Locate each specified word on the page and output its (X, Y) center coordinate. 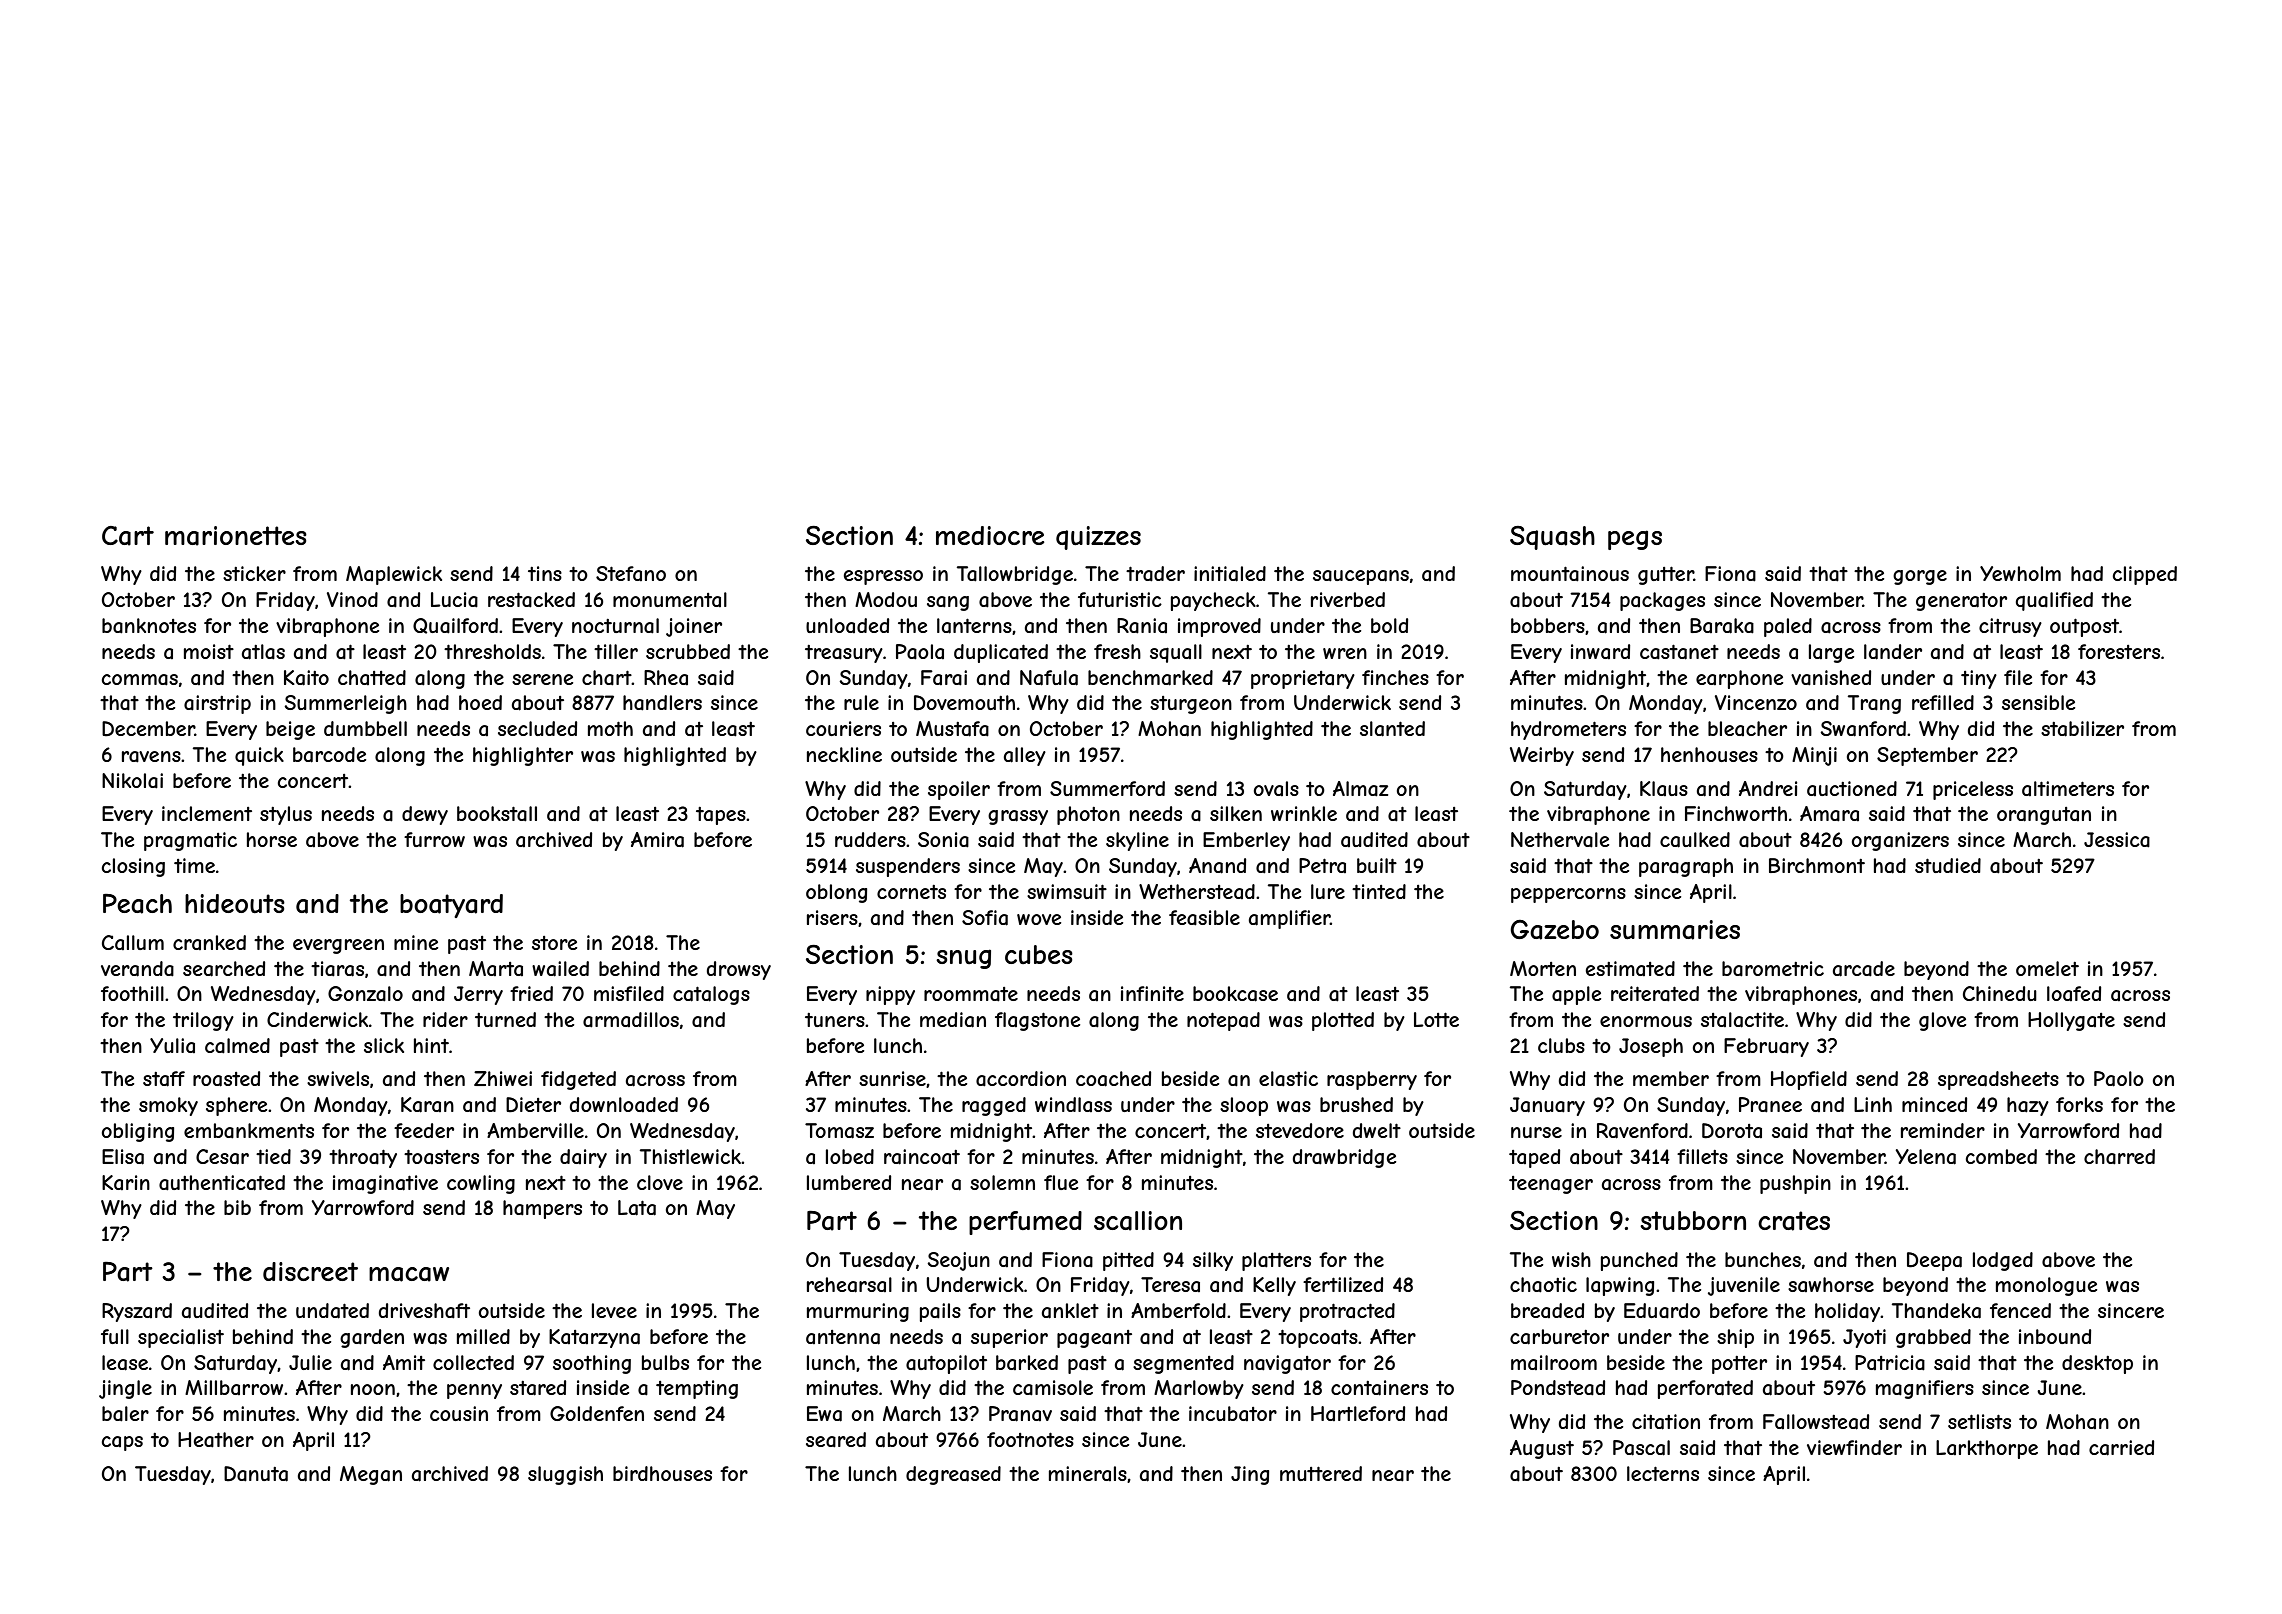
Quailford (455, 626)
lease (125, 1363)
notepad (1223, 1021)
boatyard (451, 906)
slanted (1392, 729)
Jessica (2117, 840)
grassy (1018, 817)
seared (836, 1440)
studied (1948, 865)
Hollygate (2071, 1021)
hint (431, 1045)
